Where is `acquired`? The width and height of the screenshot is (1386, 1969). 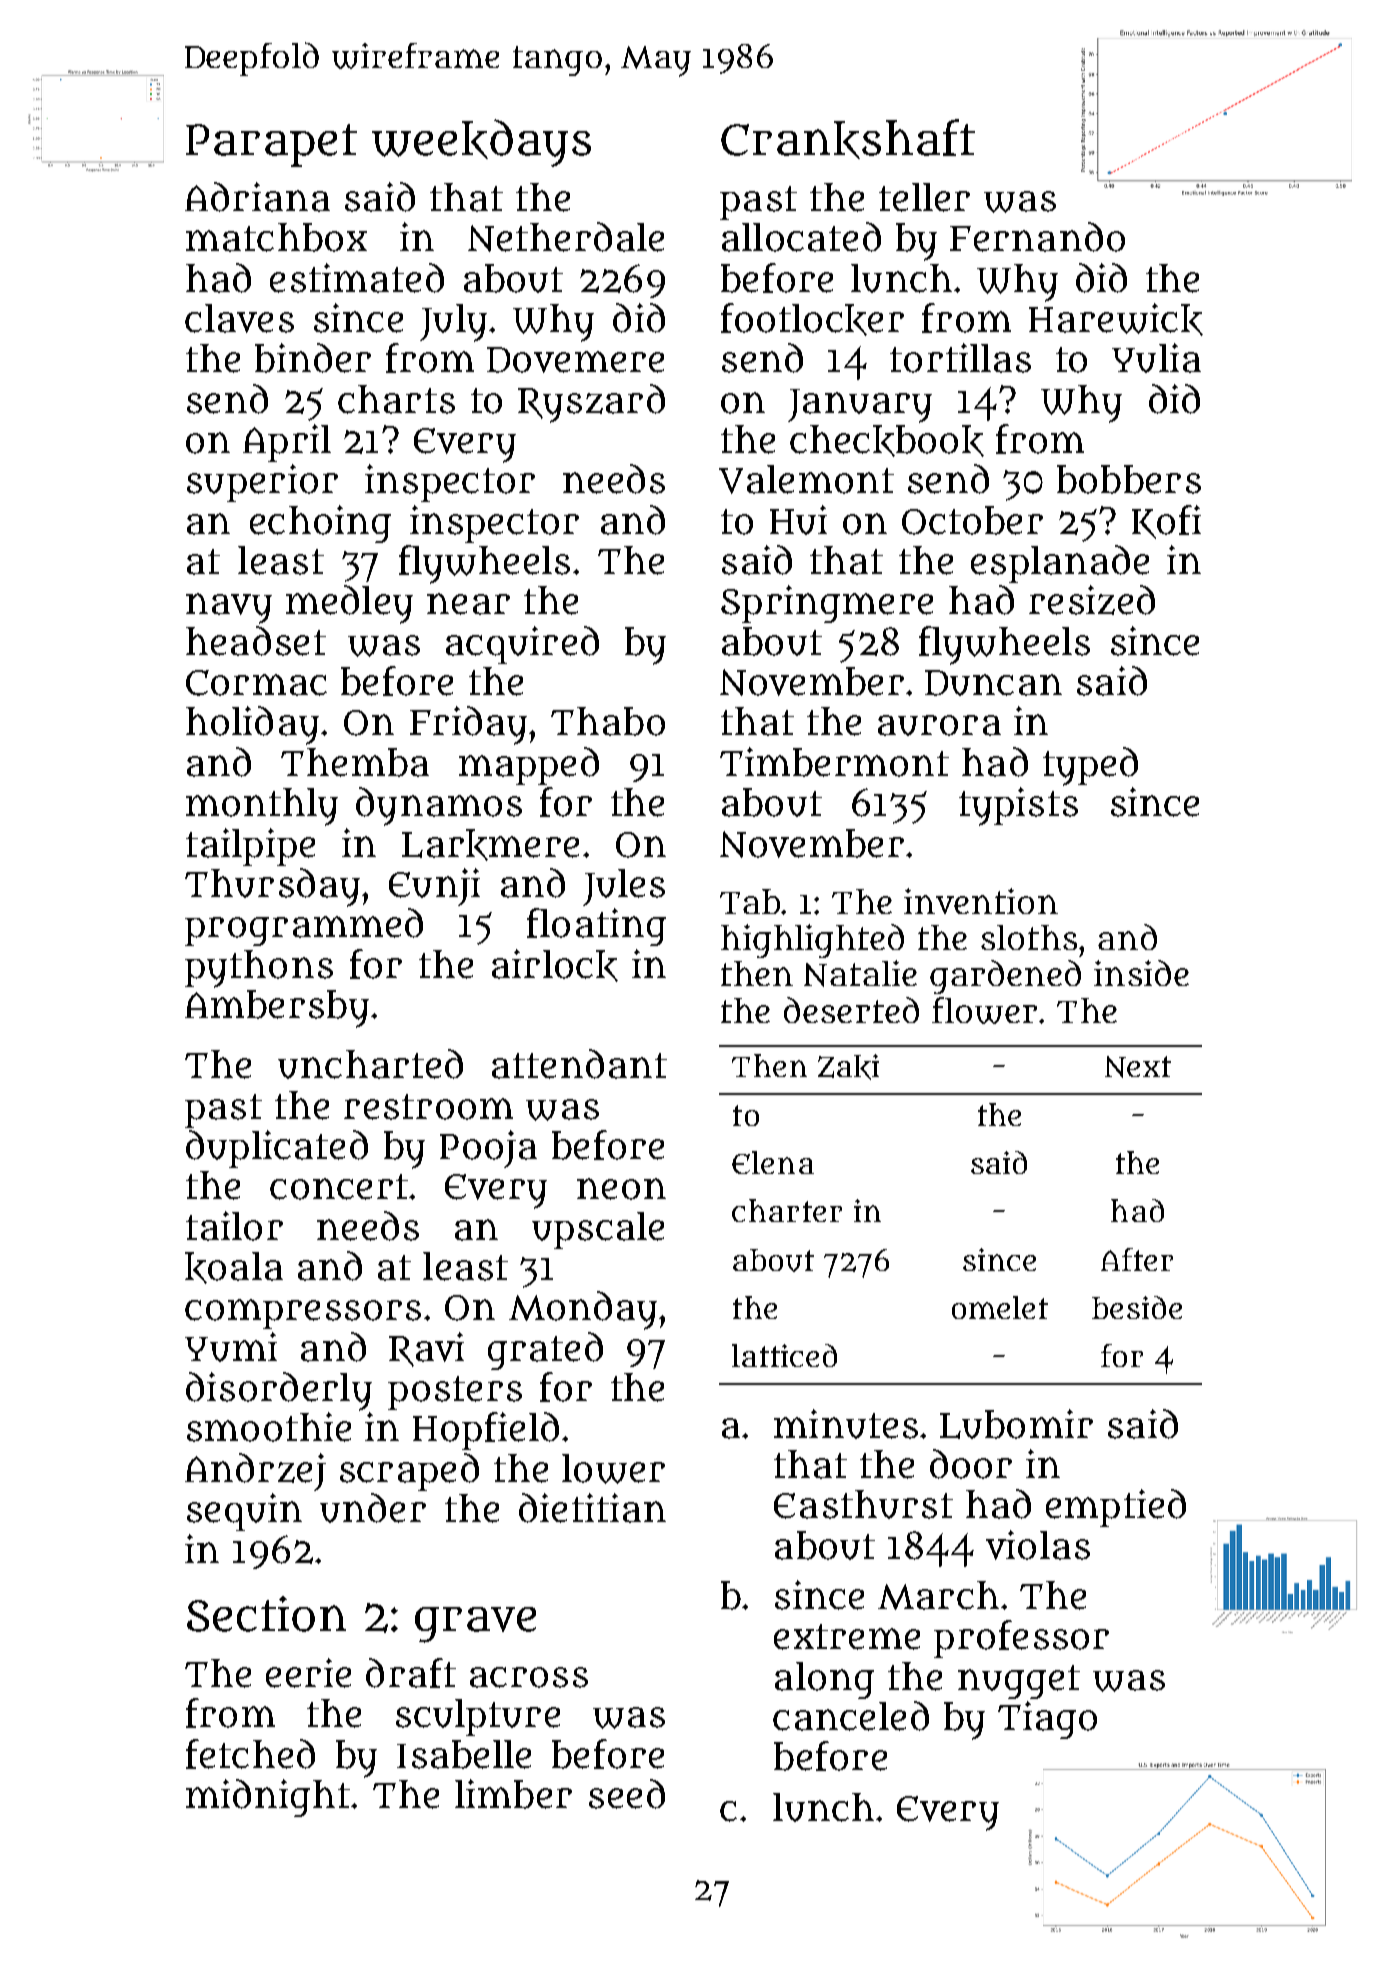 acquired is located at coordinates (522, 645).
